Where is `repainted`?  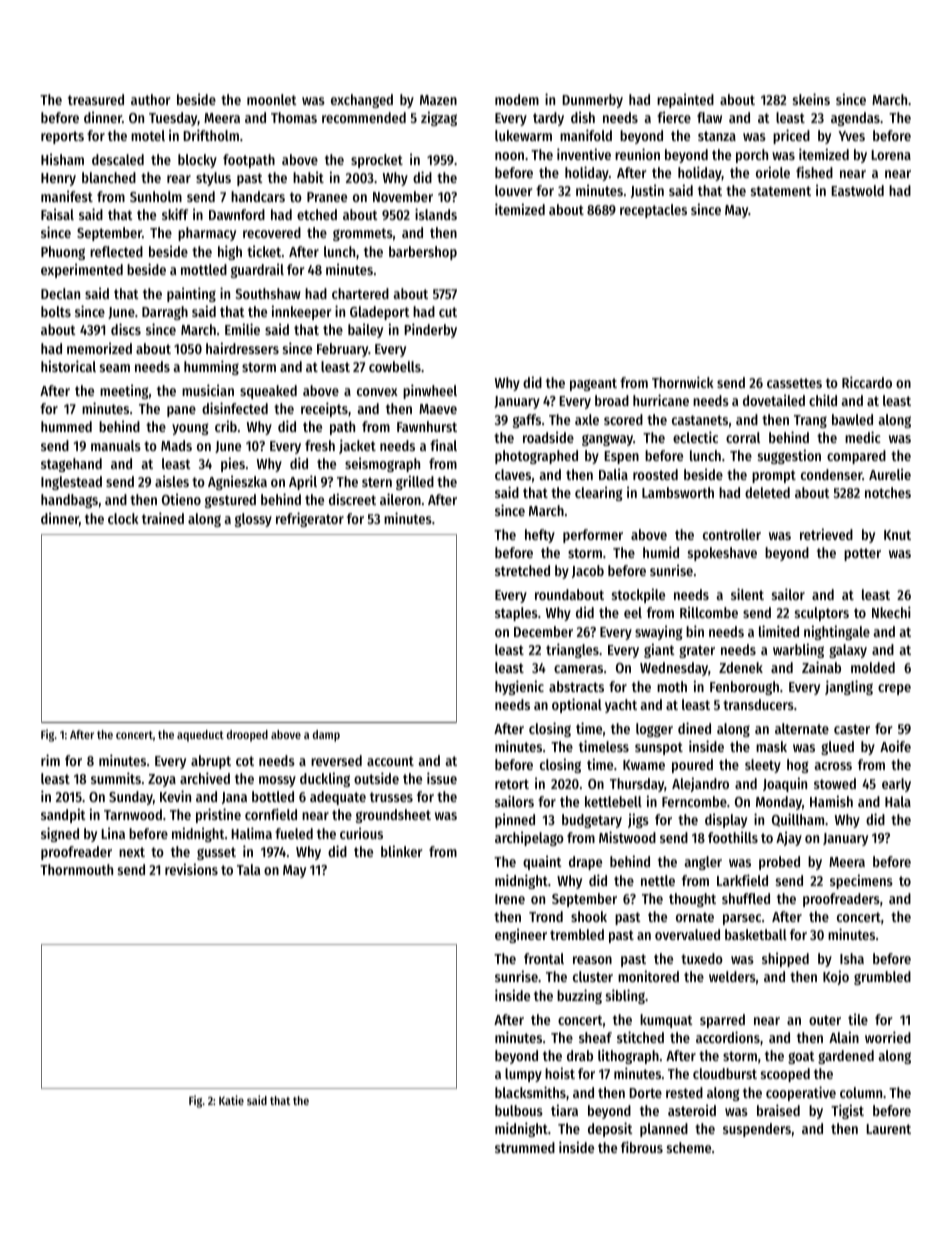 repainted is located at coordinates (685, 100).
